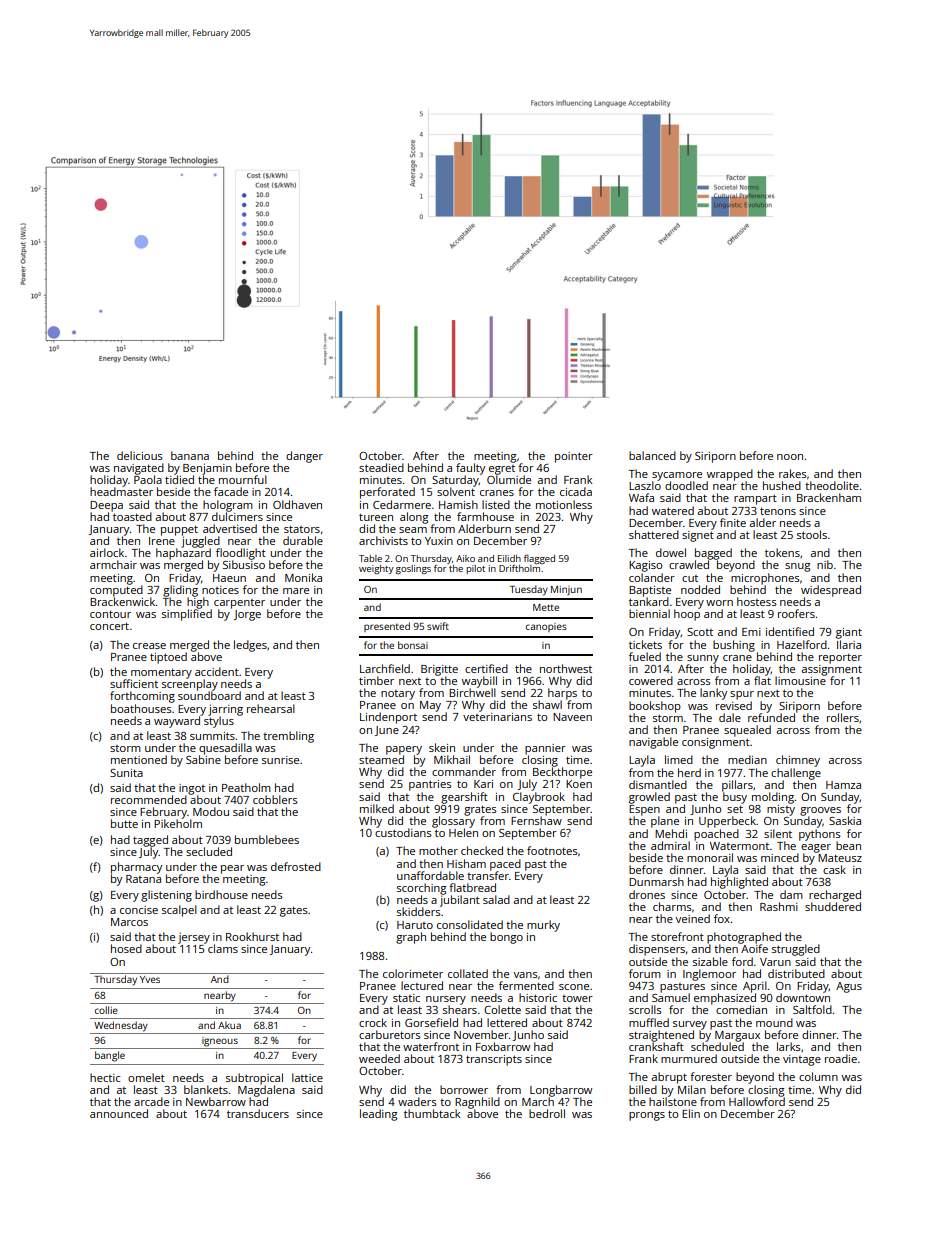  Describe the element at coordinates (653, 743) in the screenshot. I see `navigable` at that location.
